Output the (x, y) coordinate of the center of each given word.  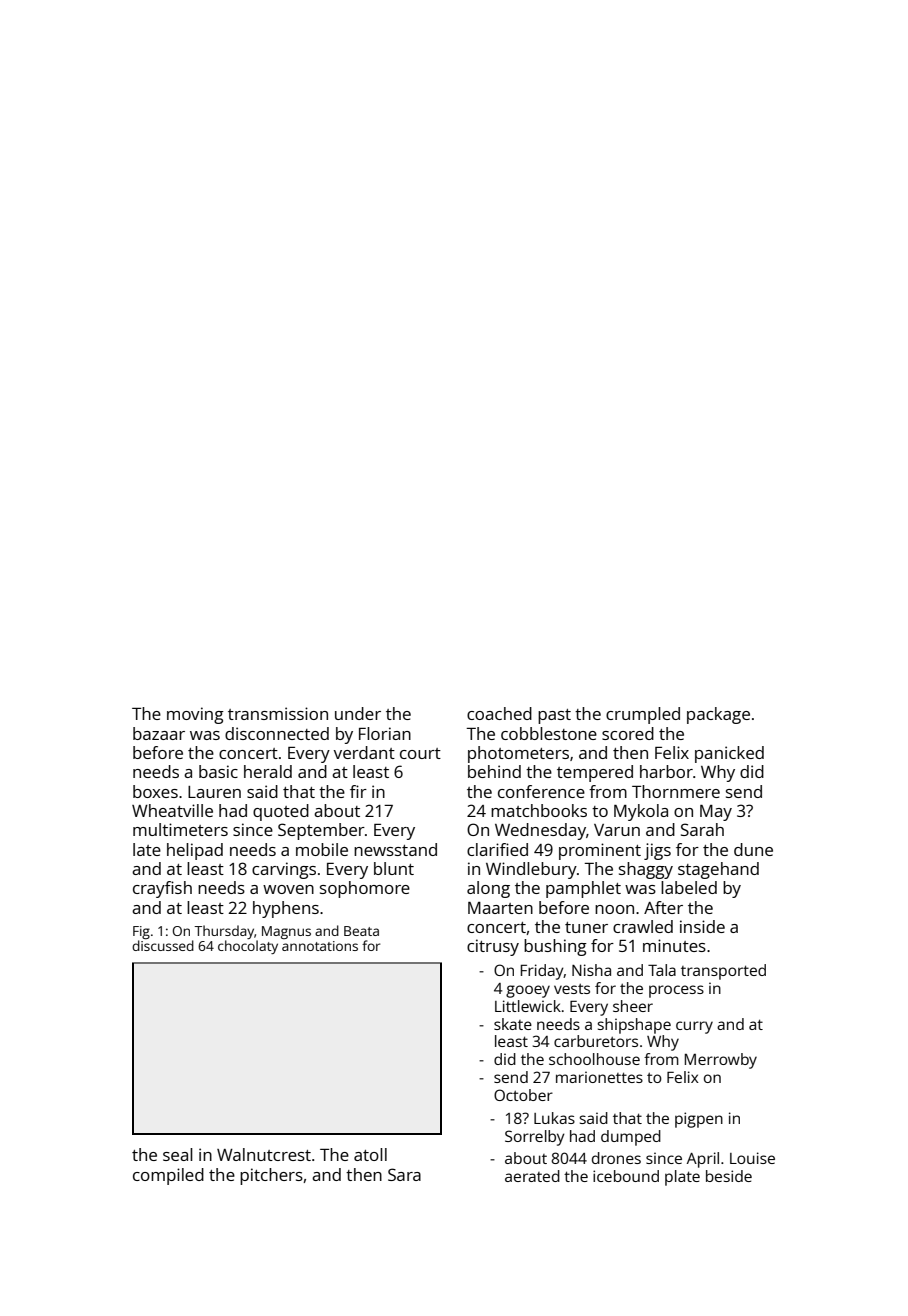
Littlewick (528, 1006)
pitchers (271, 1176)
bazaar (159, 733)
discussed (163, 945)
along (488, 889)
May (716, 813)
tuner (586, 927)
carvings (284, 870)
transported (723, 972)
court (420, 753)
